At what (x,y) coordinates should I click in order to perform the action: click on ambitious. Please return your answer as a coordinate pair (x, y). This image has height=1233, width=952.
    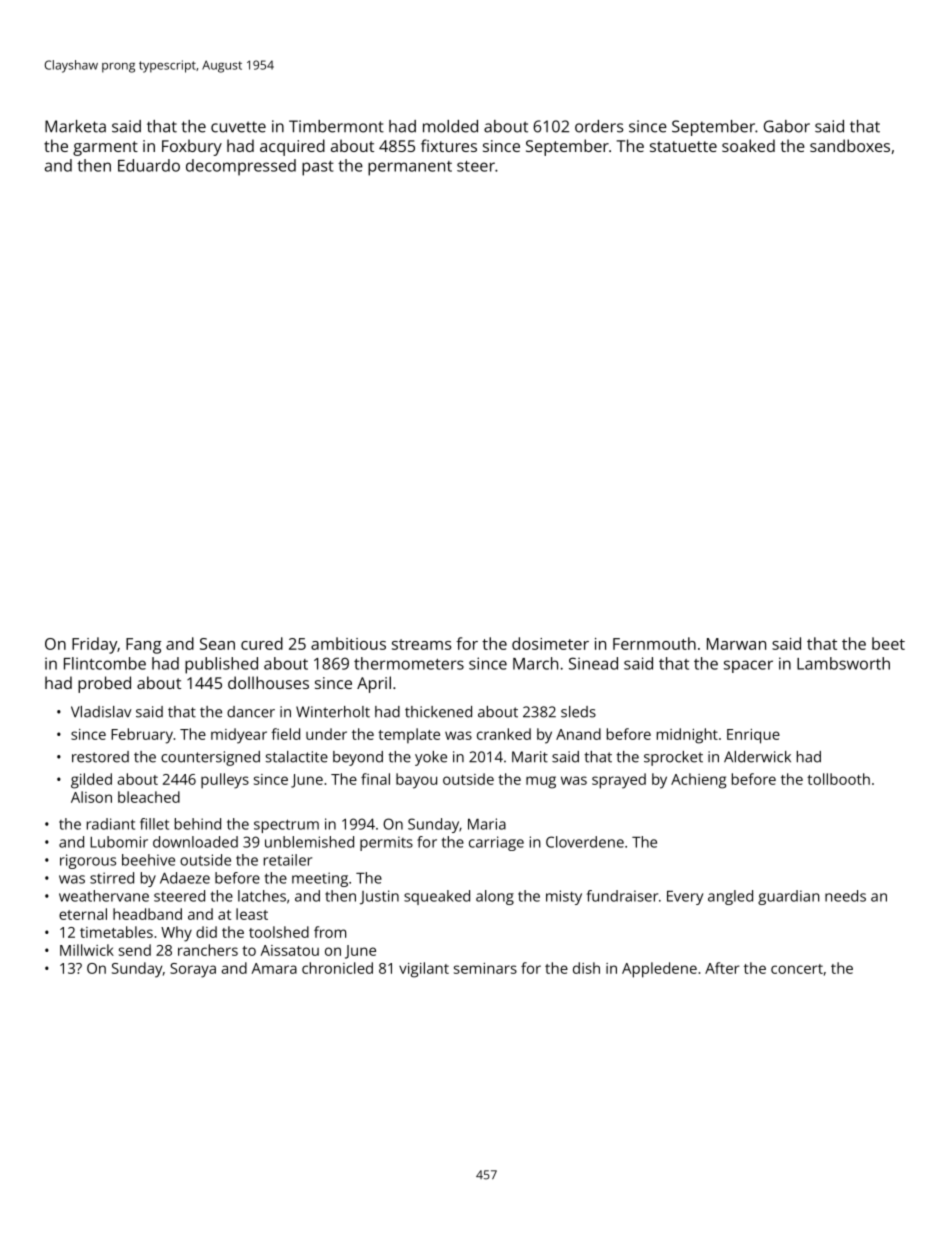
    Looking at the image, I should click on (348, 643).
